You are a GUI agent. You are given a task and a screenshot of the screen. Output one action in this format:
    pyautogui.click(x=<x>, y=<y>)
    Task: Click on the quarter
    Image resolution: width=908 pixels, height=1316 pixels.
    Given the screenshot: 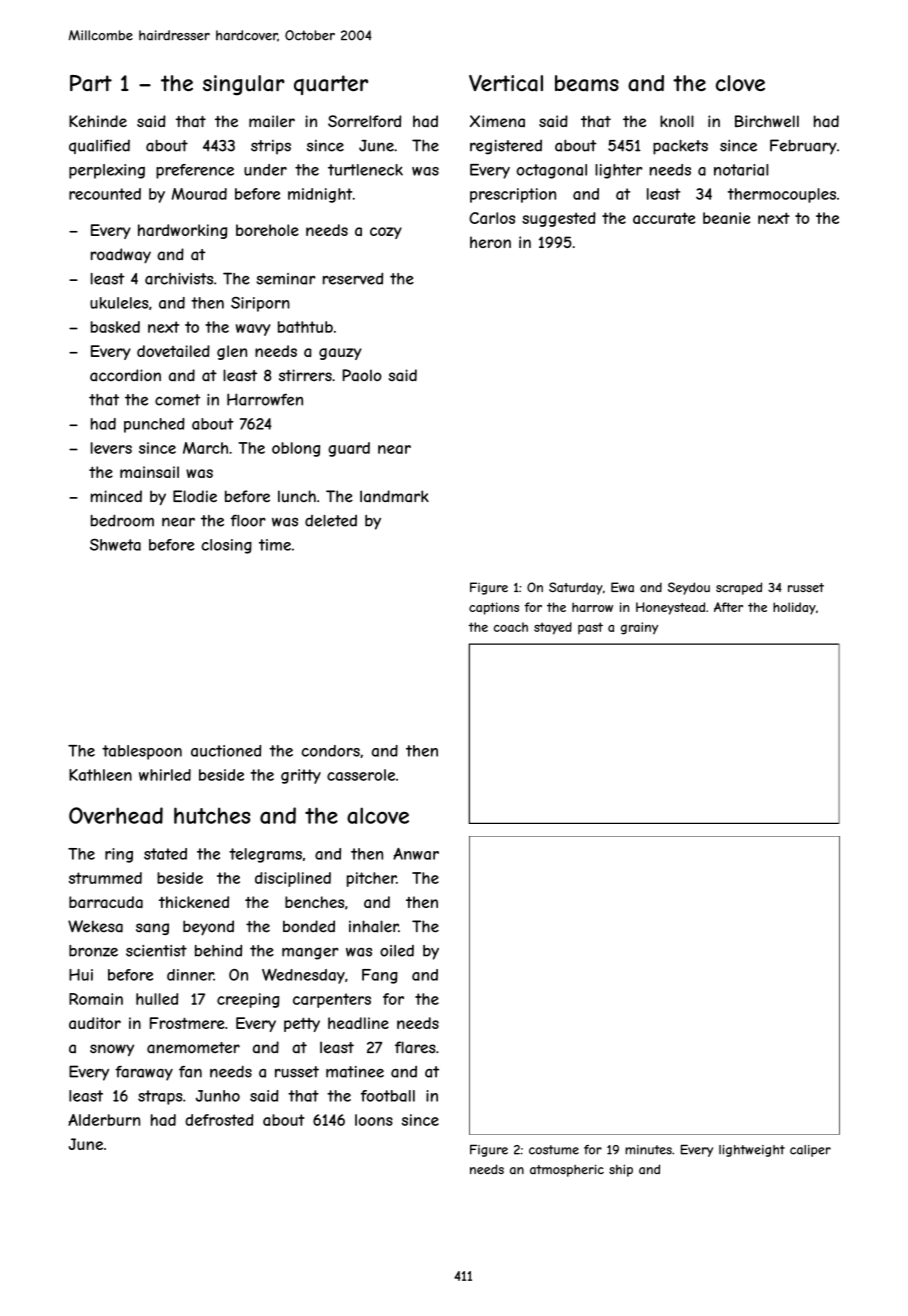 What is the action you would take?
    pyautogui.click(x=331, y=85)
